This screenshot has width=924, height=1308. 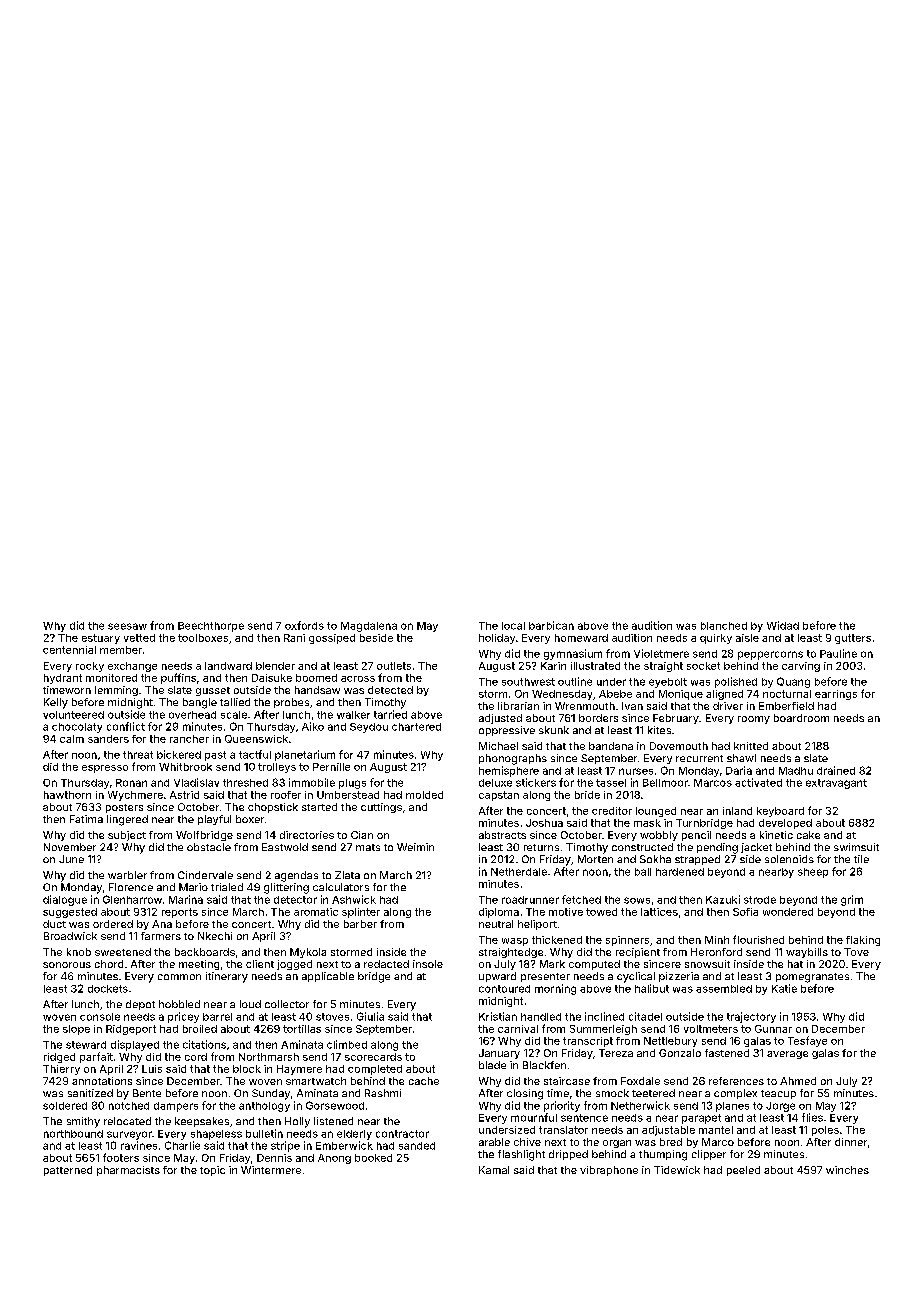 I want to click on returns, so click(x=541, y=847).
